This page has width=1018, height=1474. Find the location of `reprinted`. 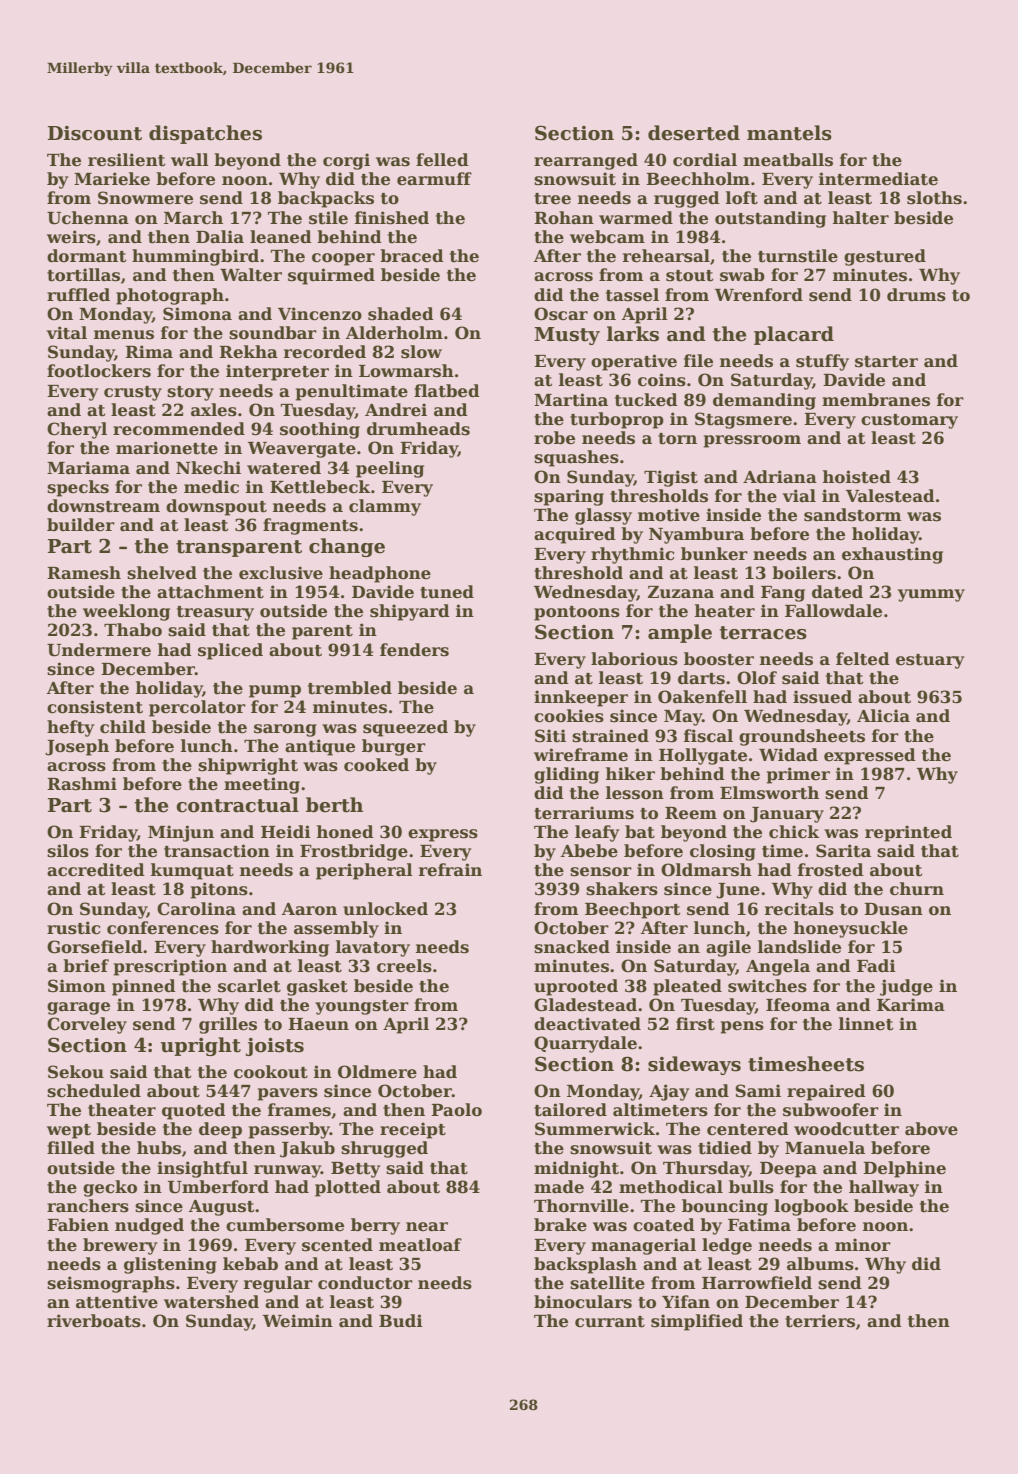

reprinted is located at coordinates (908, 833).
